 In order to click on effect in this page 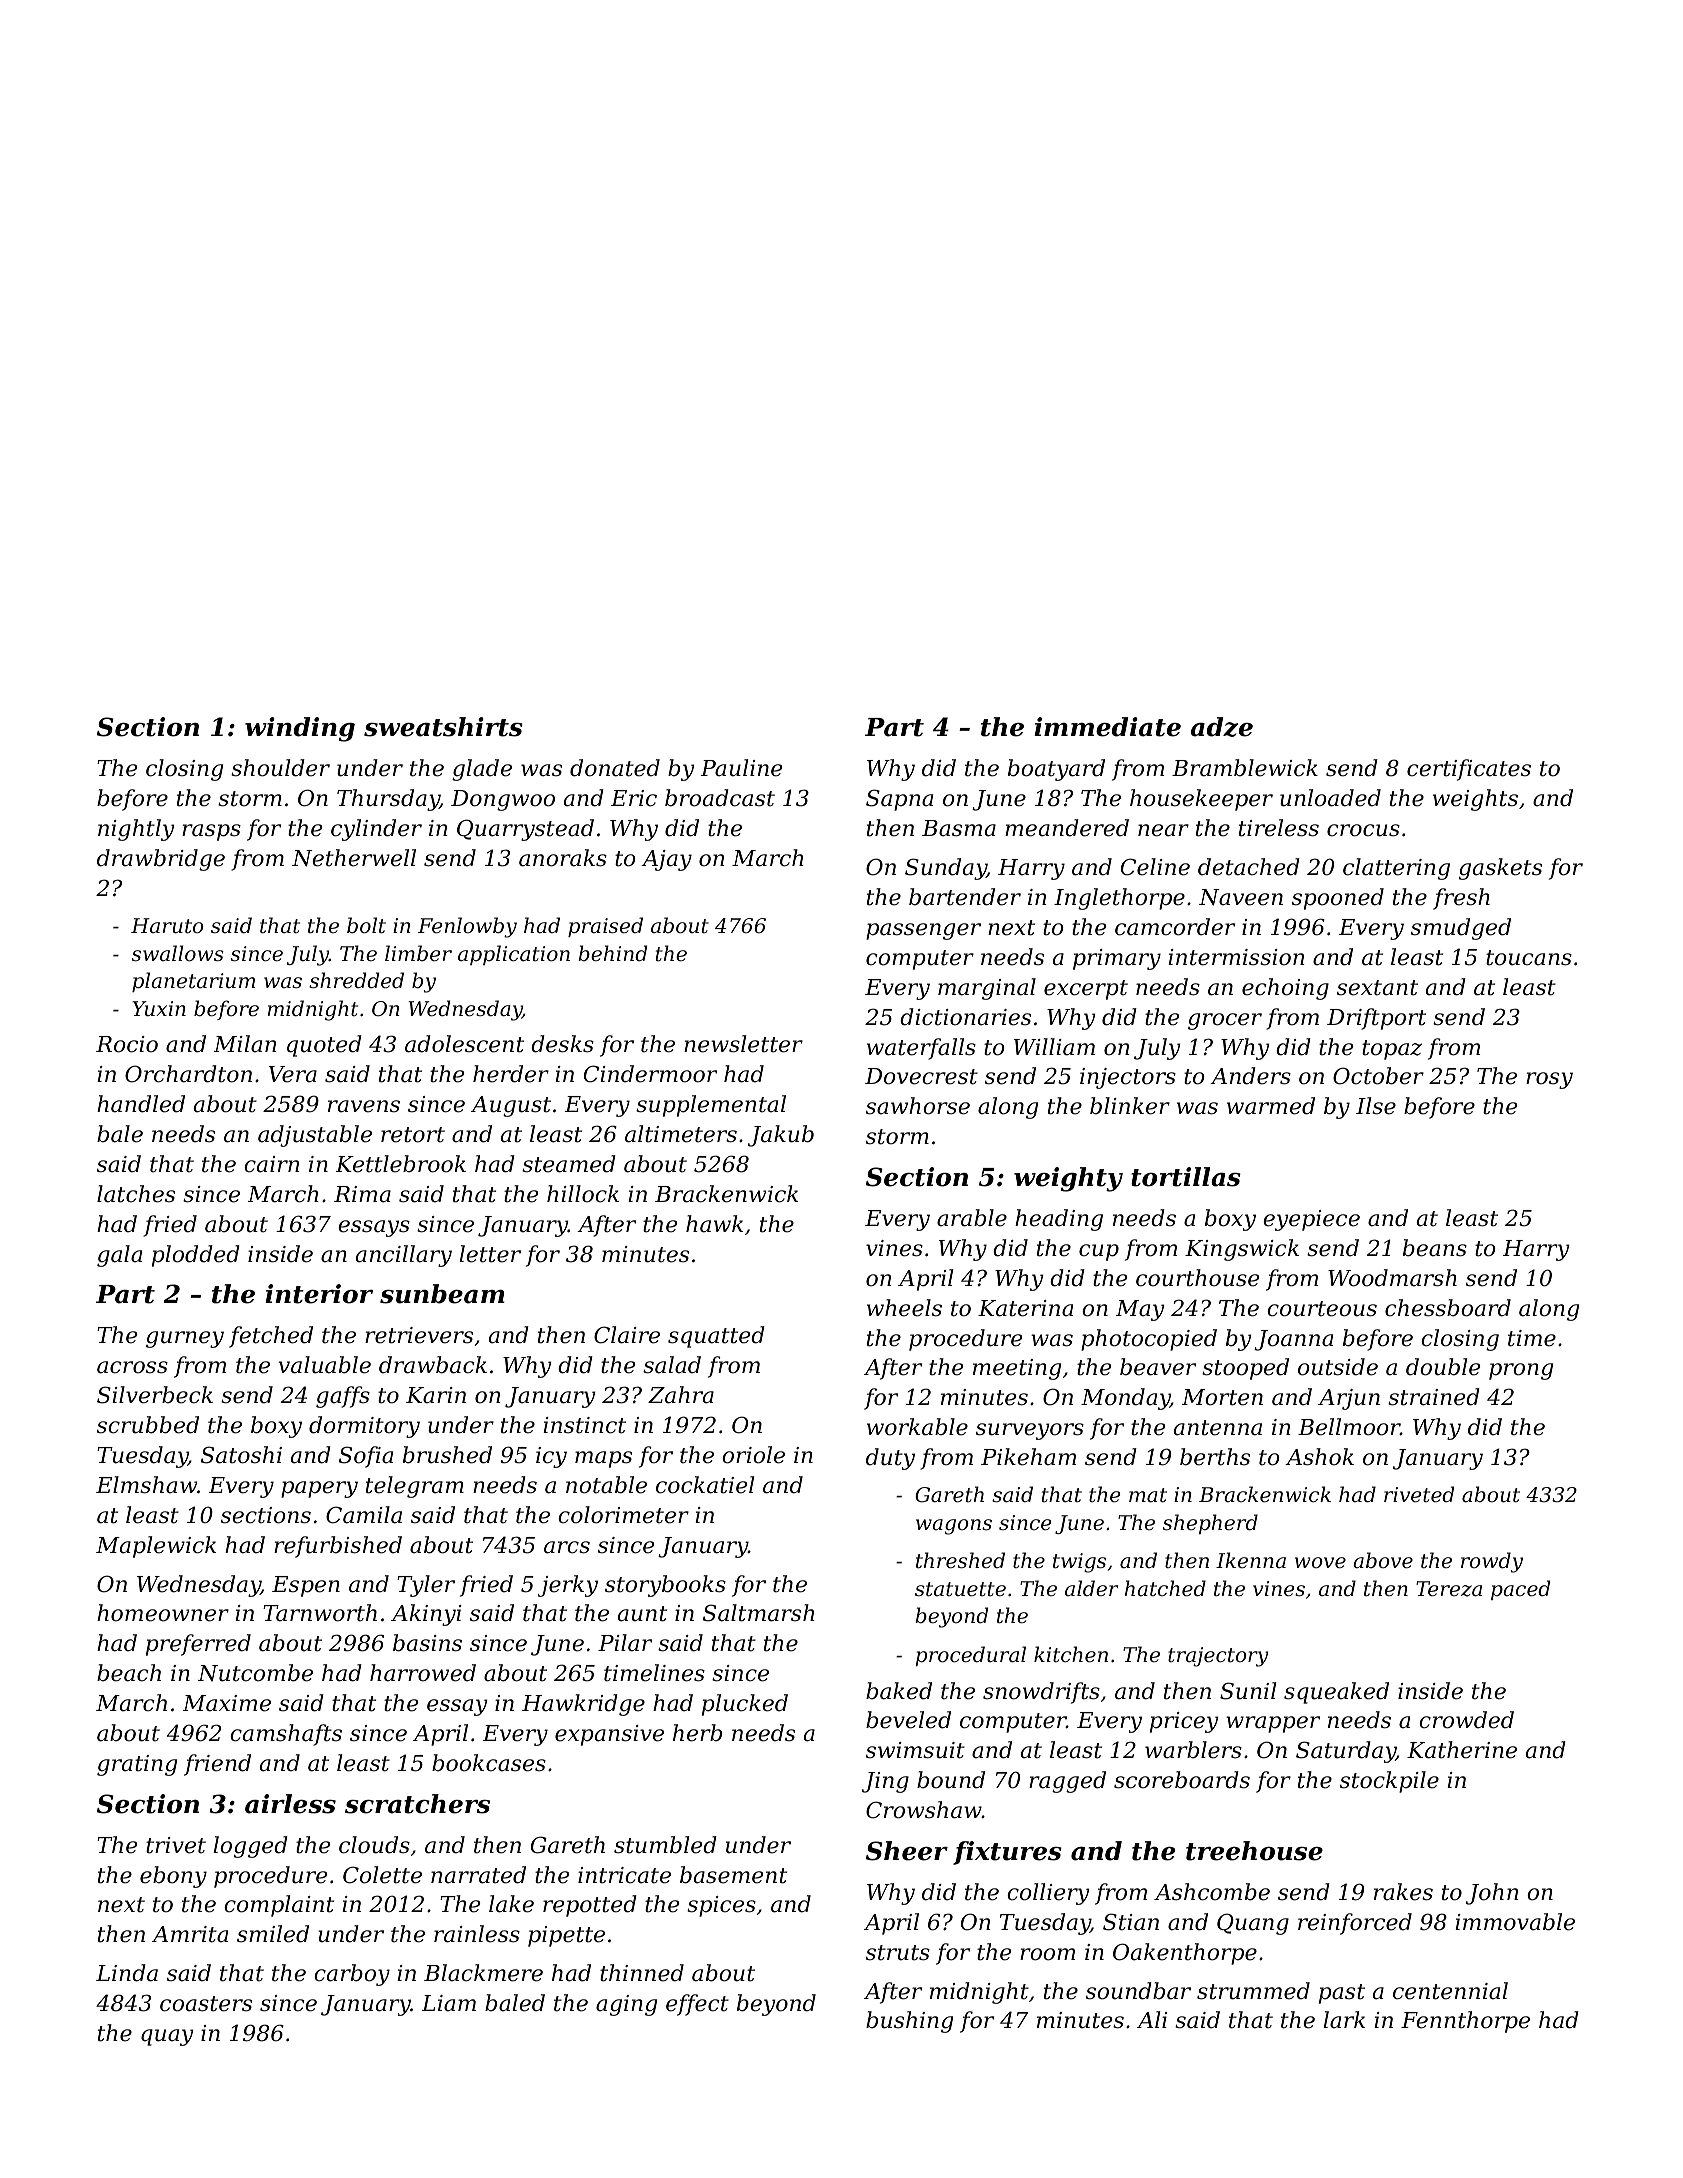, I will do `click(697, 2005)`.
